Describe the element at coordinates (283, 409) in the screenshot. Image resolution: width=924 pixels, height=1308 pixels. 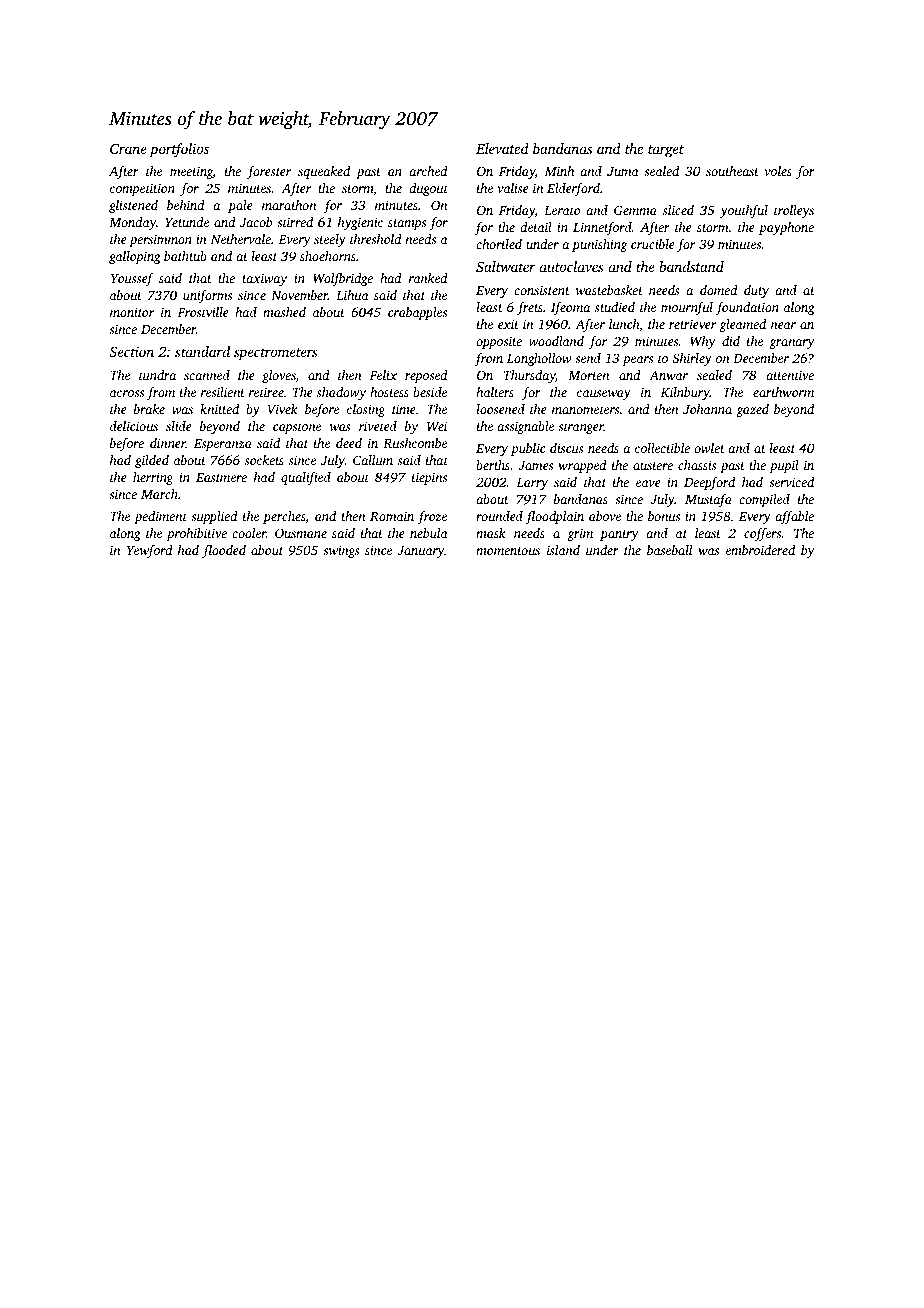
I see `Vivek` at that location.
